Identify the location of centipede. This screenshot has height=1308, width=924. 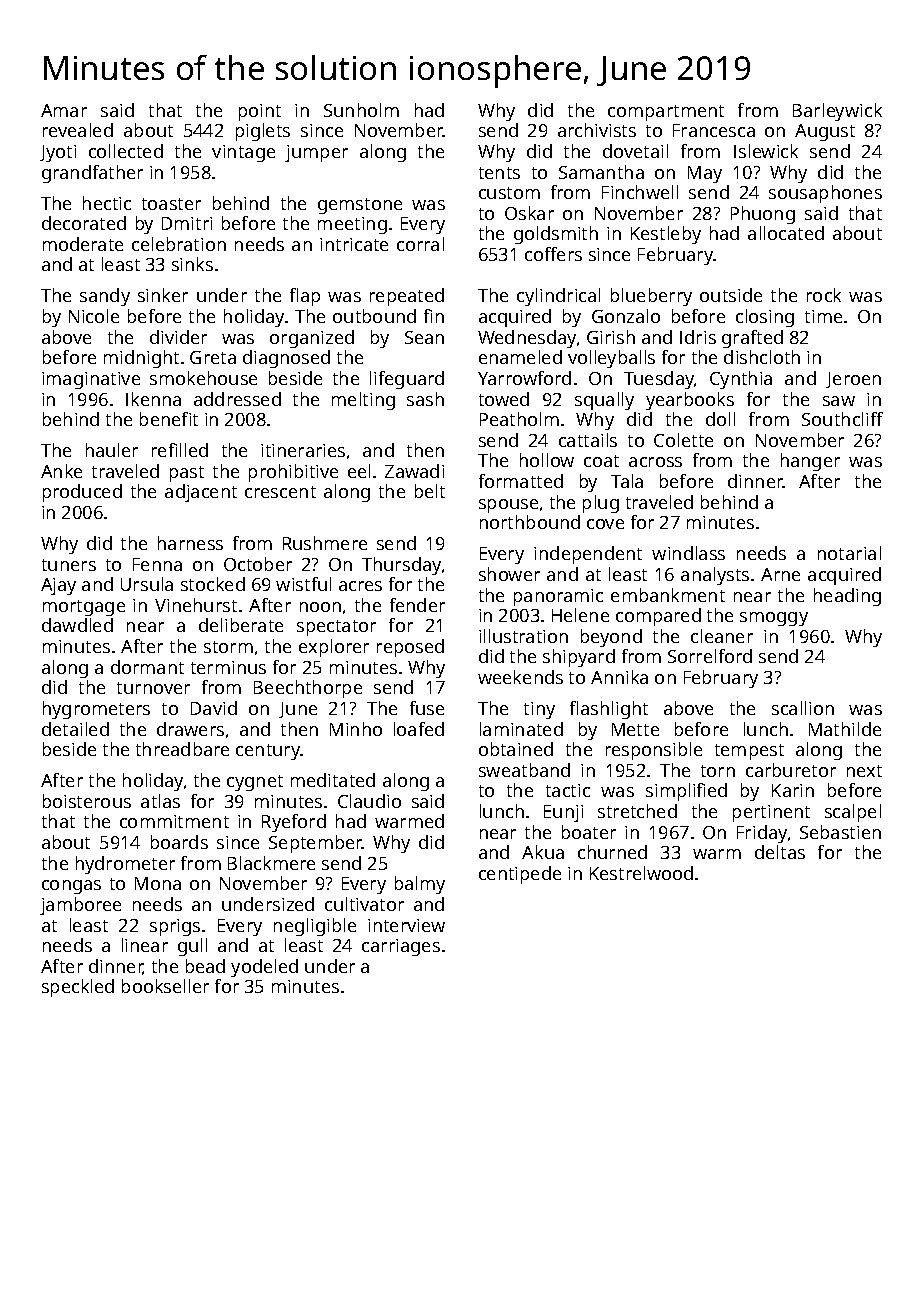
(520, 875).
